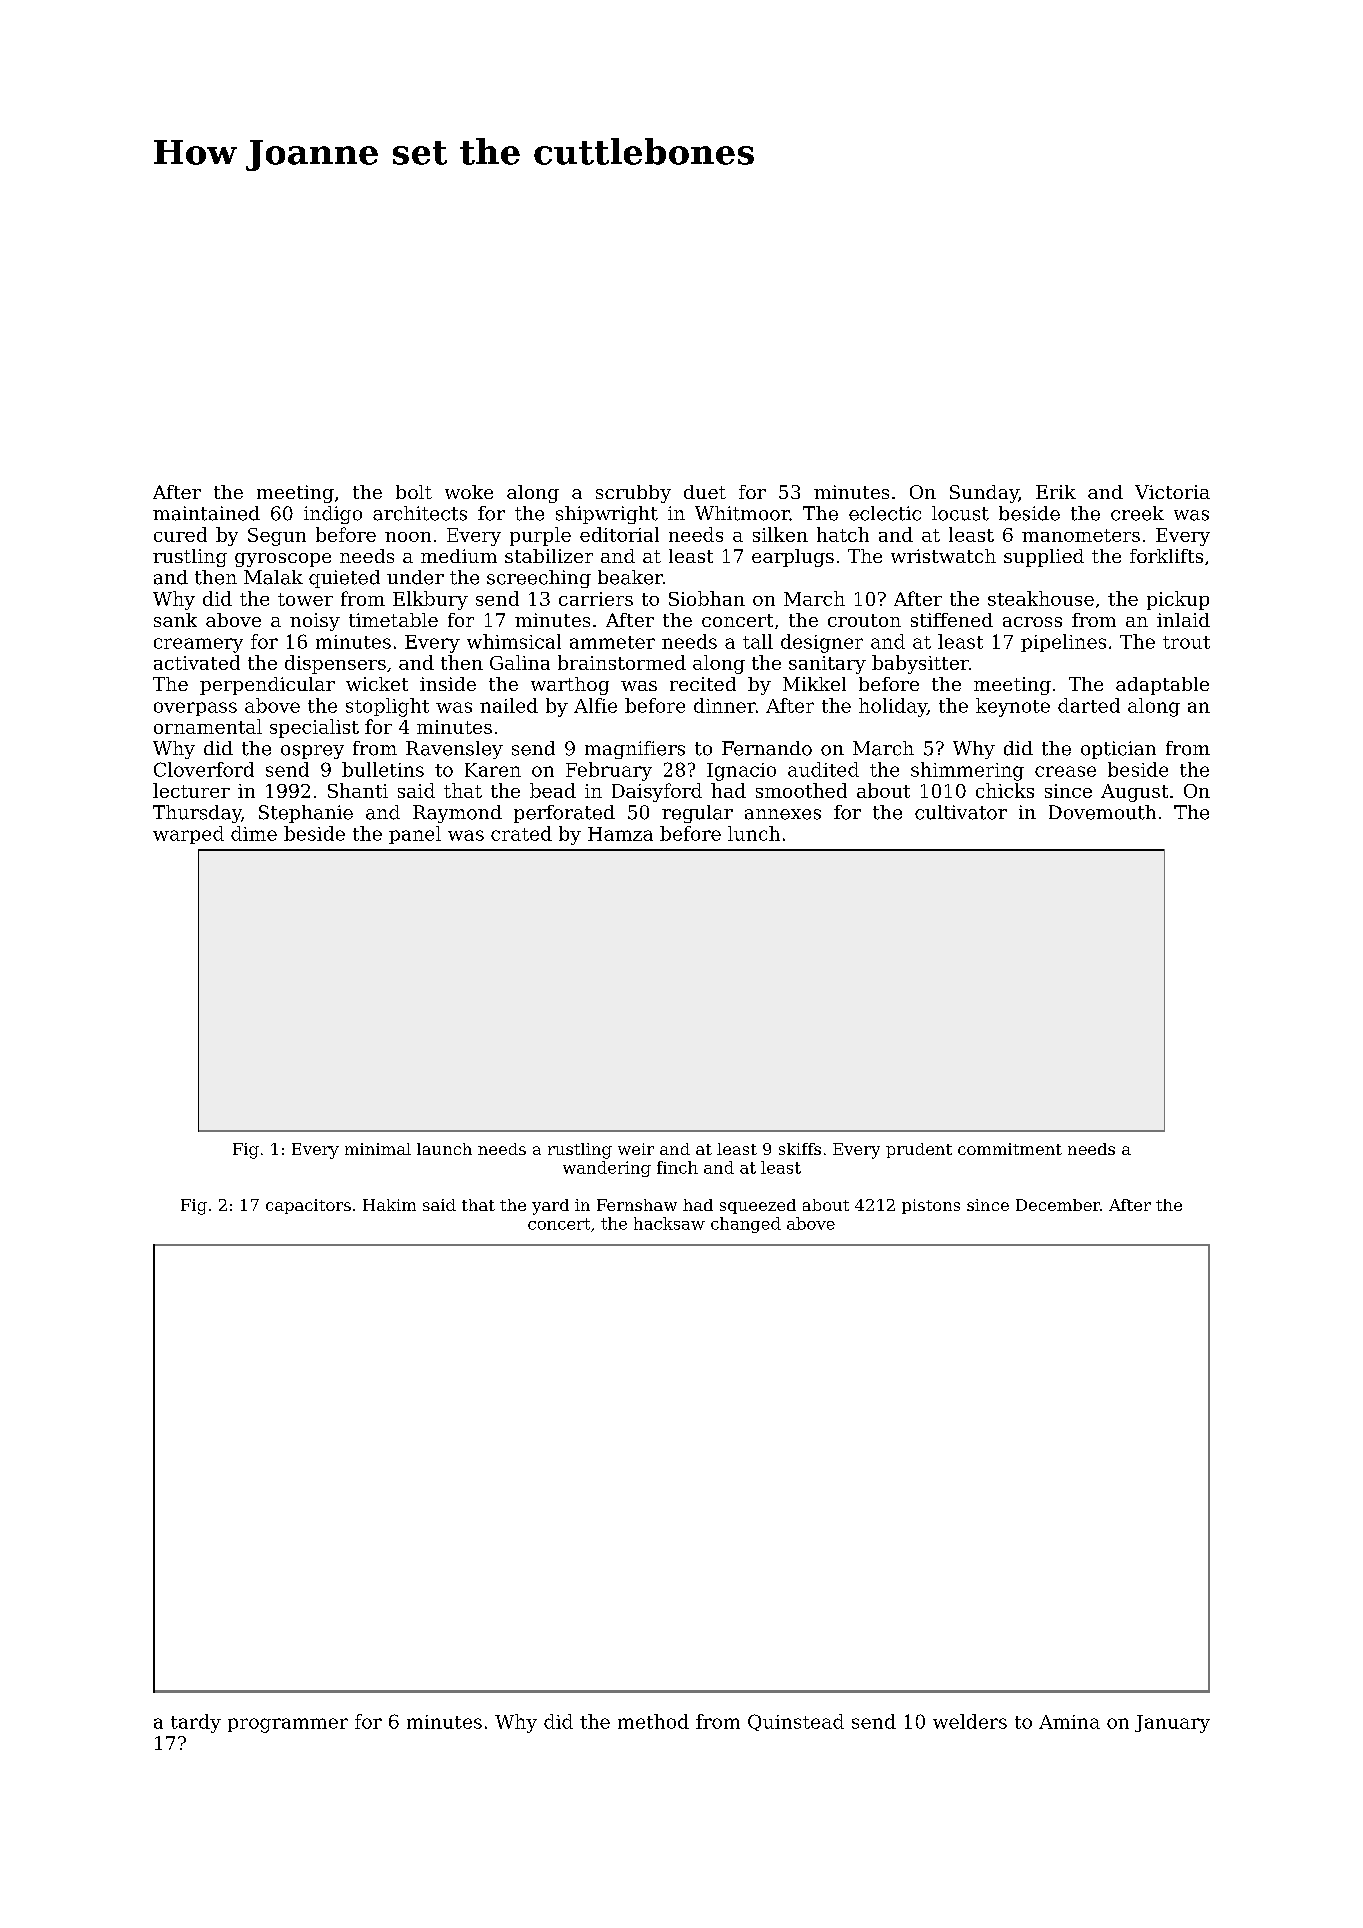 This screenshot has height=1928, width=1363. I want to click on Dovemouth, so click(1102, 812).
